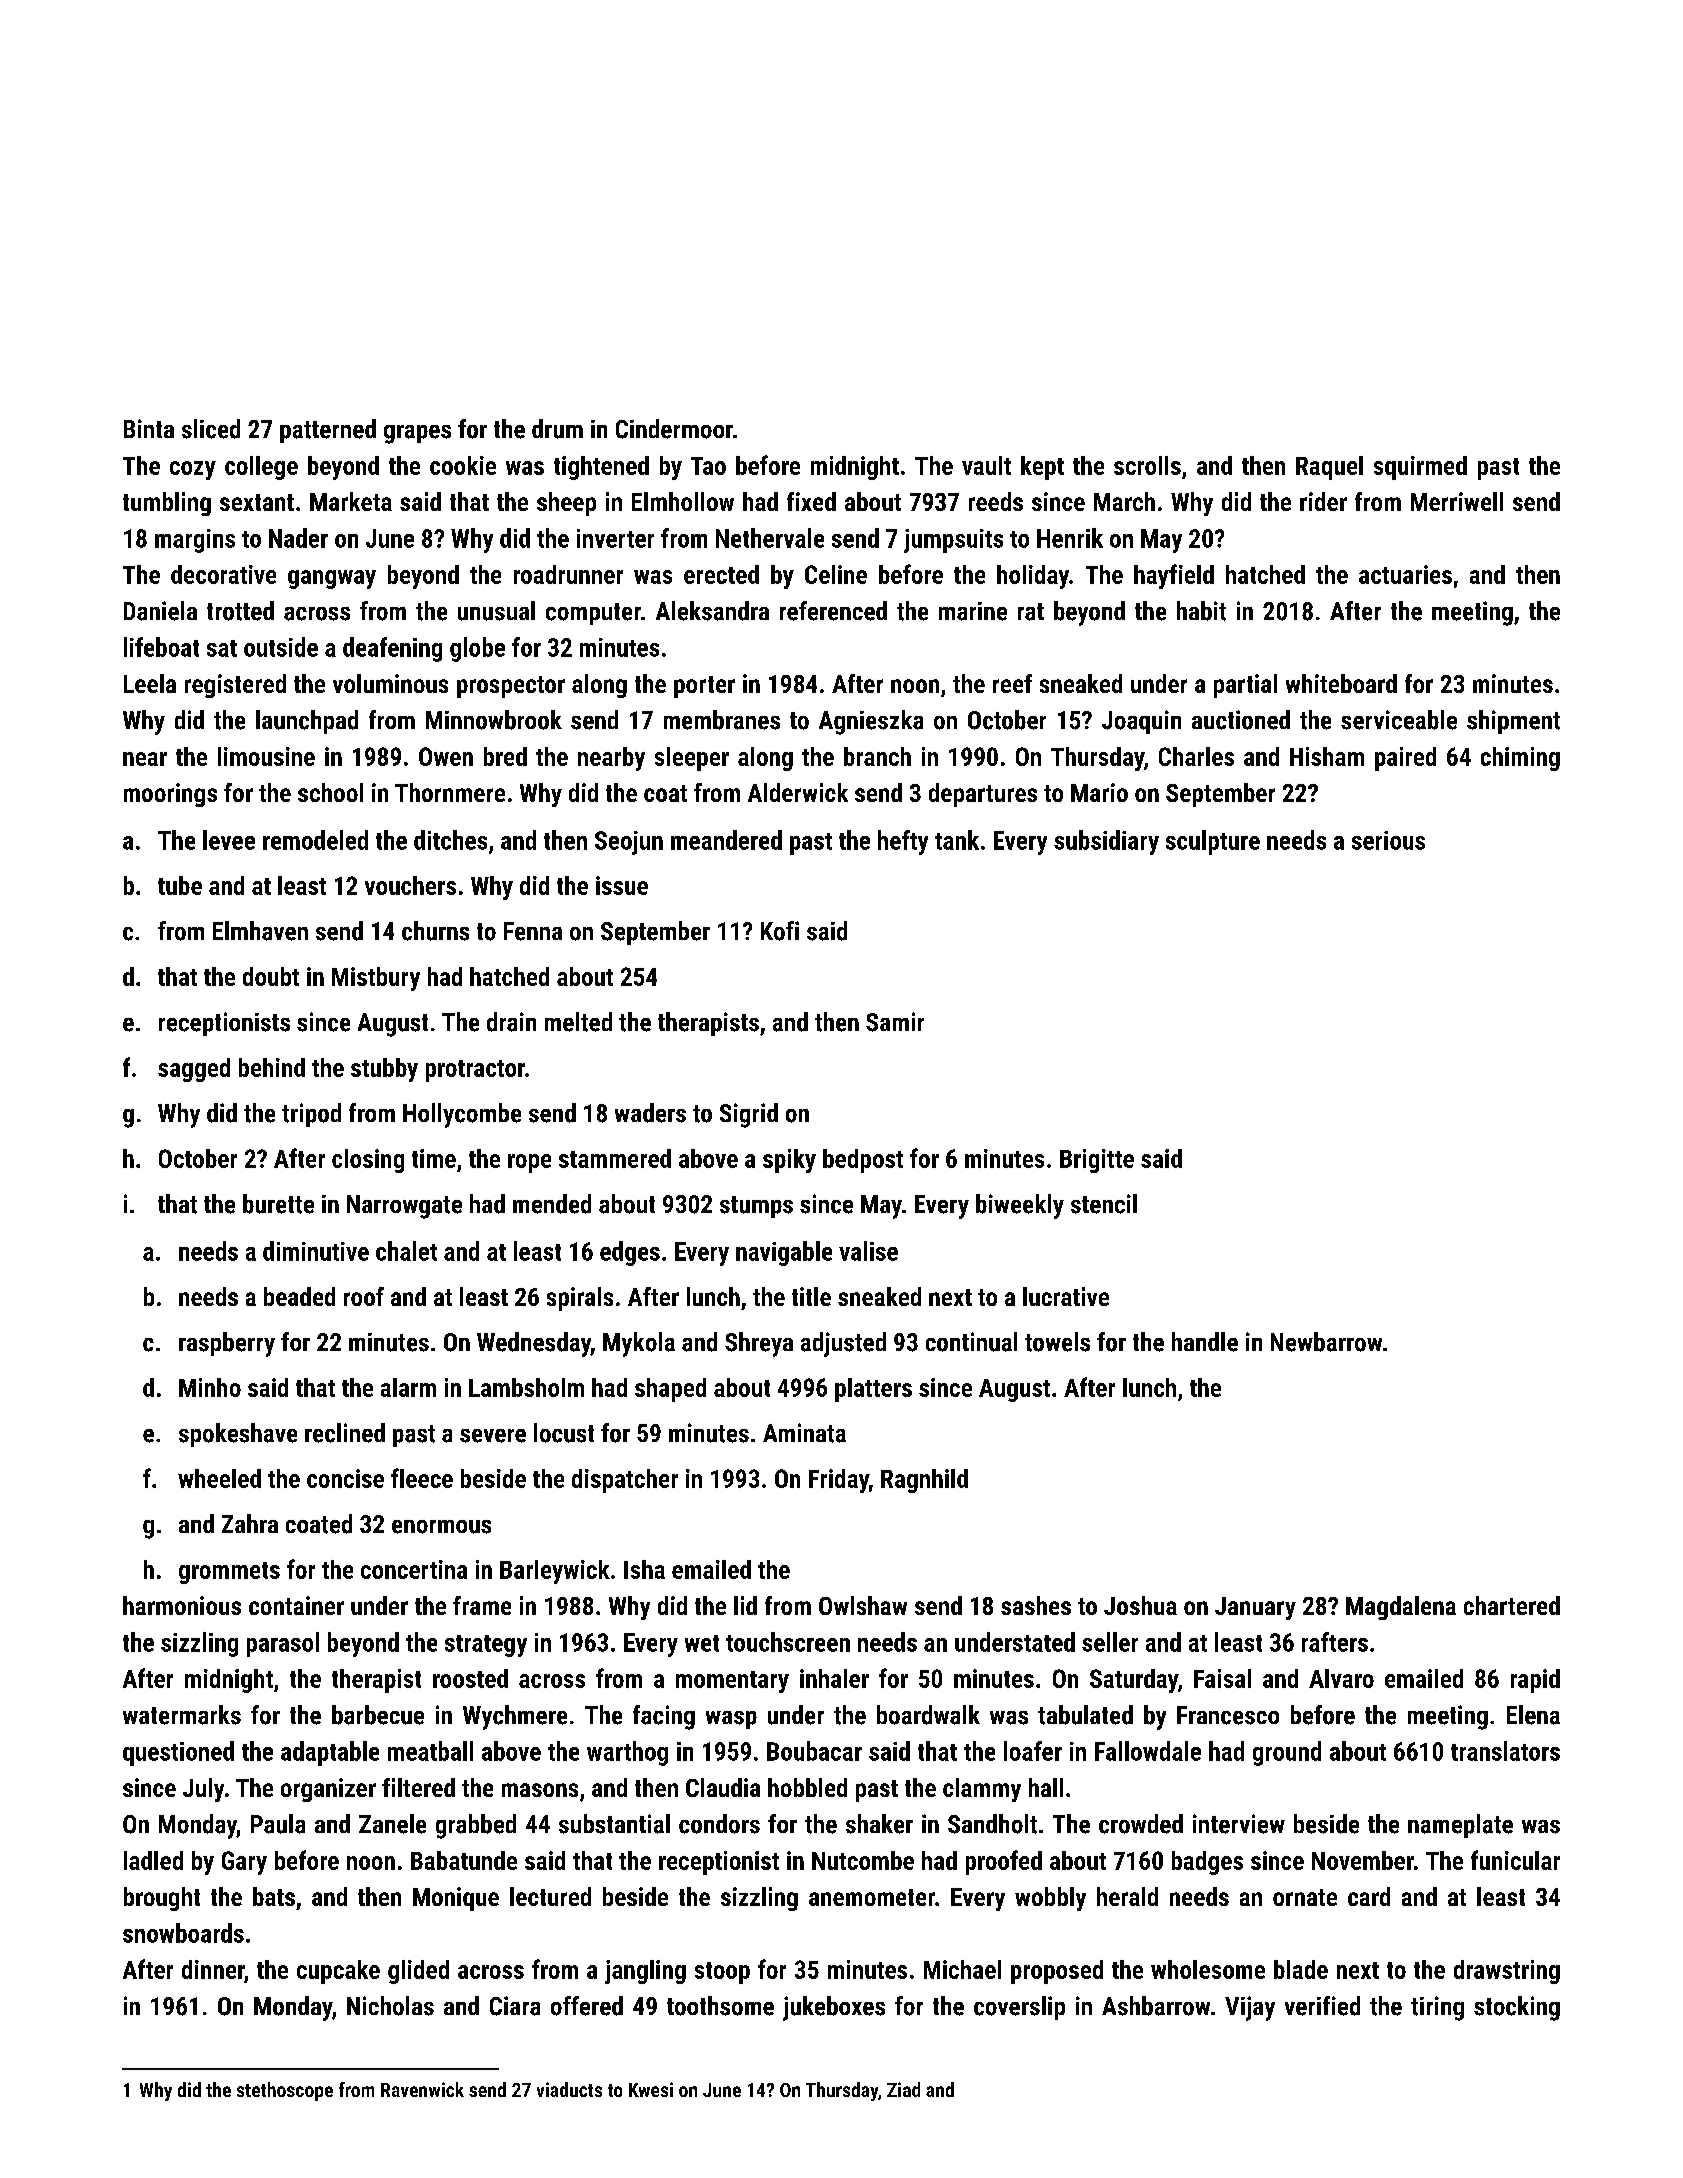 This screenshot has width=1683, height=2178. What do you see at coordinates (1535, 1681) in the screenshot?
I see `rapid` at bounding box center [1535, 1681].
